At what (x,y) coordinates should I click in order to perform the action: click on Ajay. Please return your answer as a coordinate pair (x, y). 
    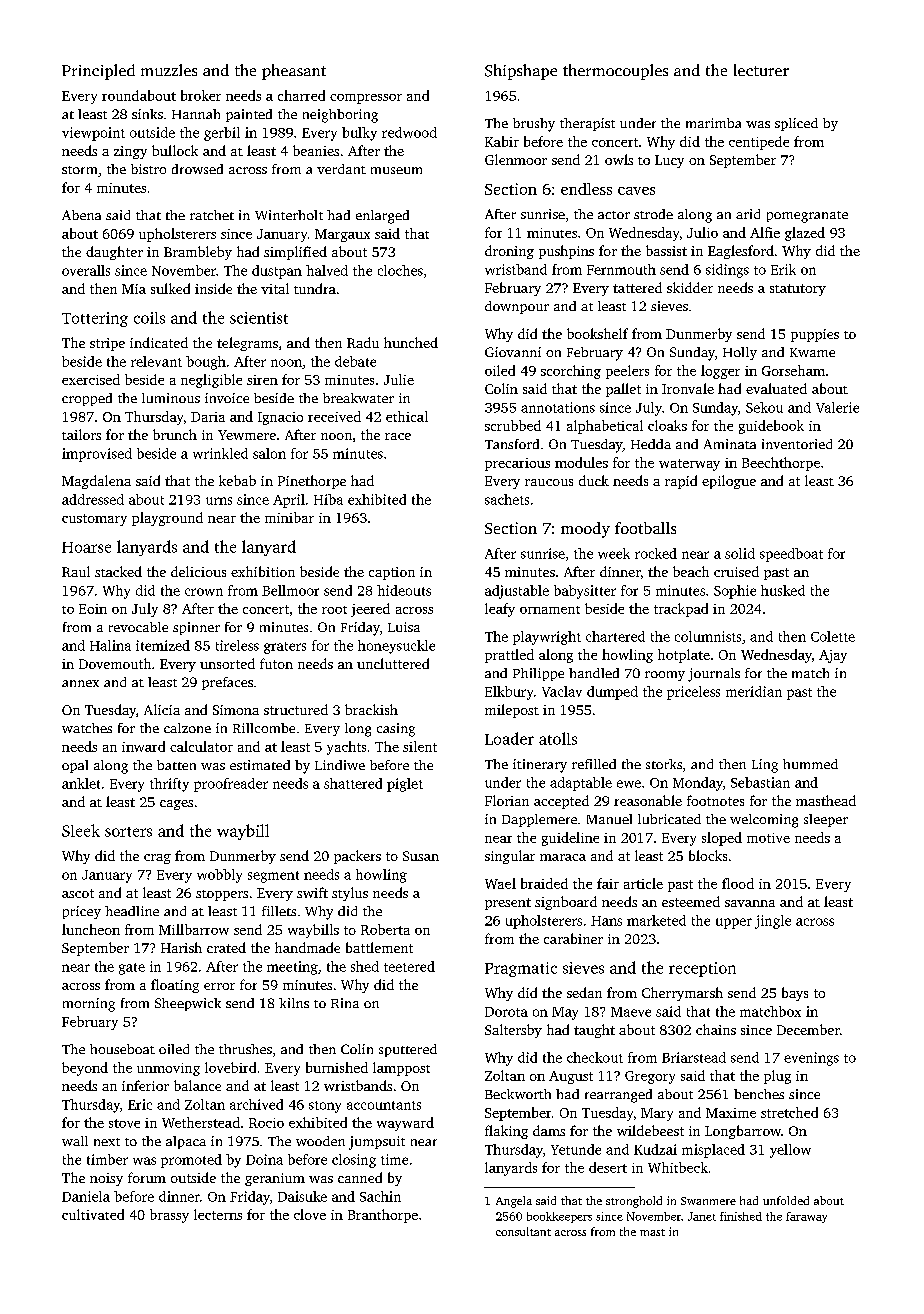
    Looking at the image, I should click on (833, 656).
